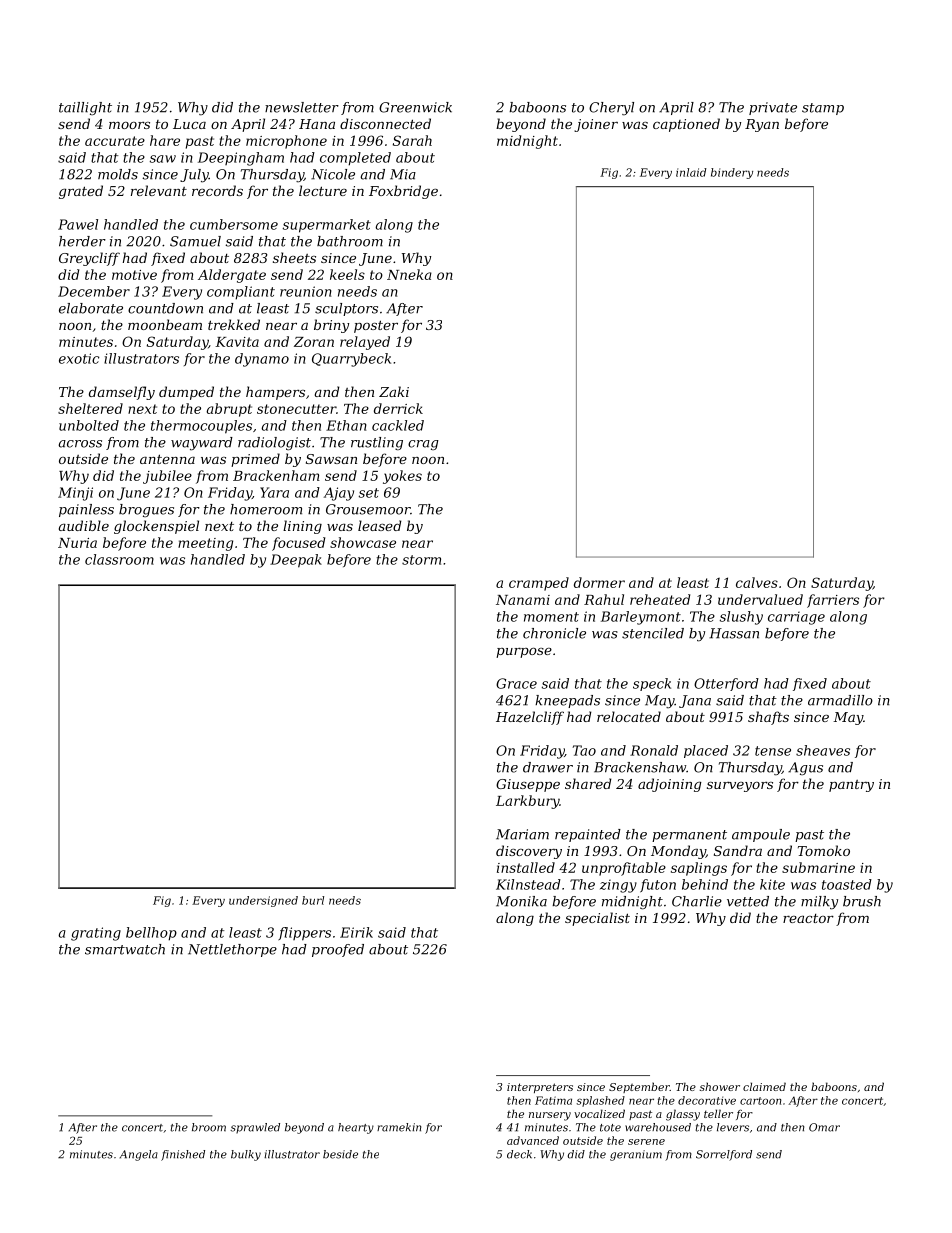 The width and height of the image is (952, 1233). Describe the element at coordinates (409, 274) in the image. I see `Nneka` at that location.
